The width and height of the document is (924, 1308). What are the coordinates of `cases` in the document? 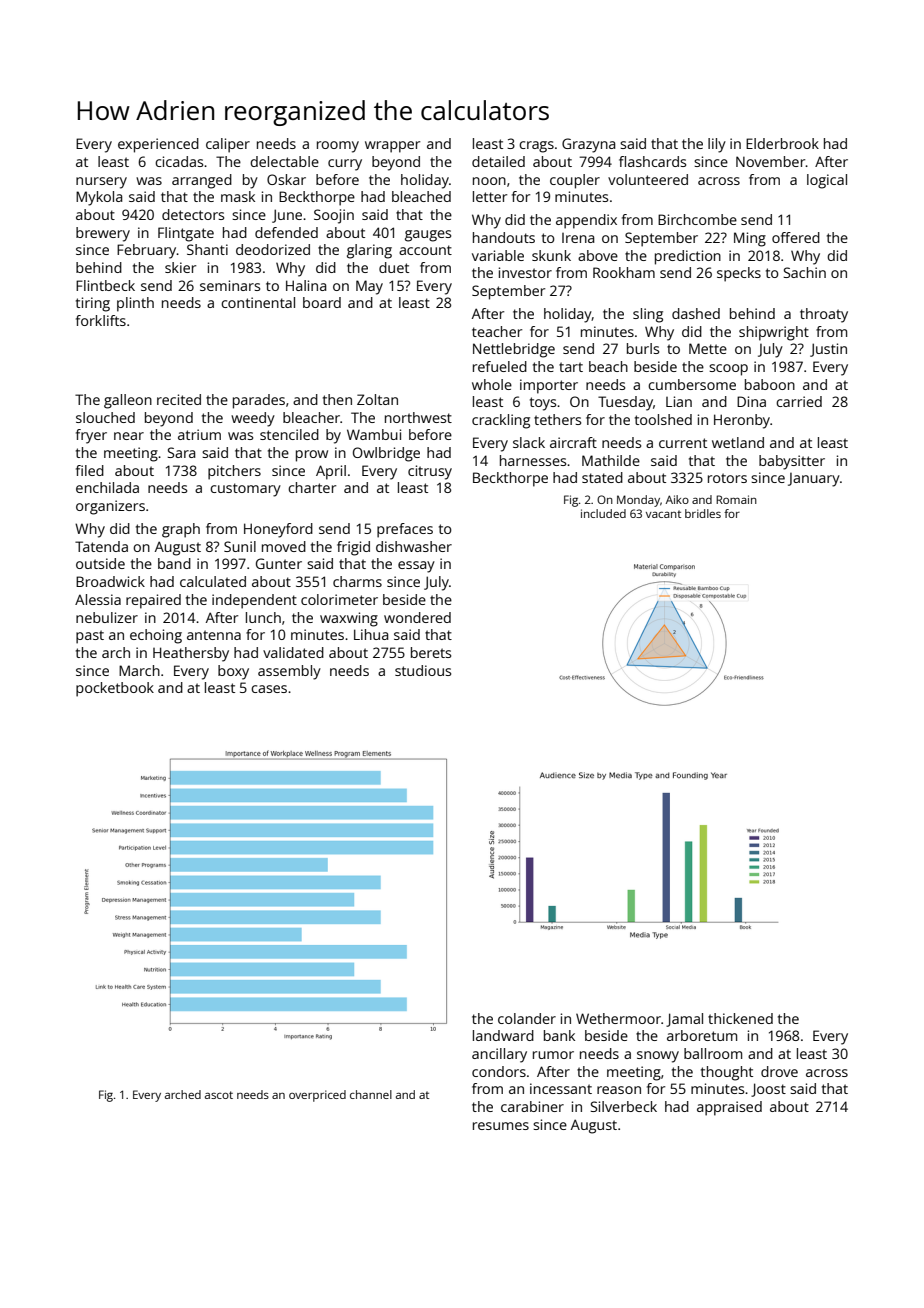 It's located at (269, 689).
